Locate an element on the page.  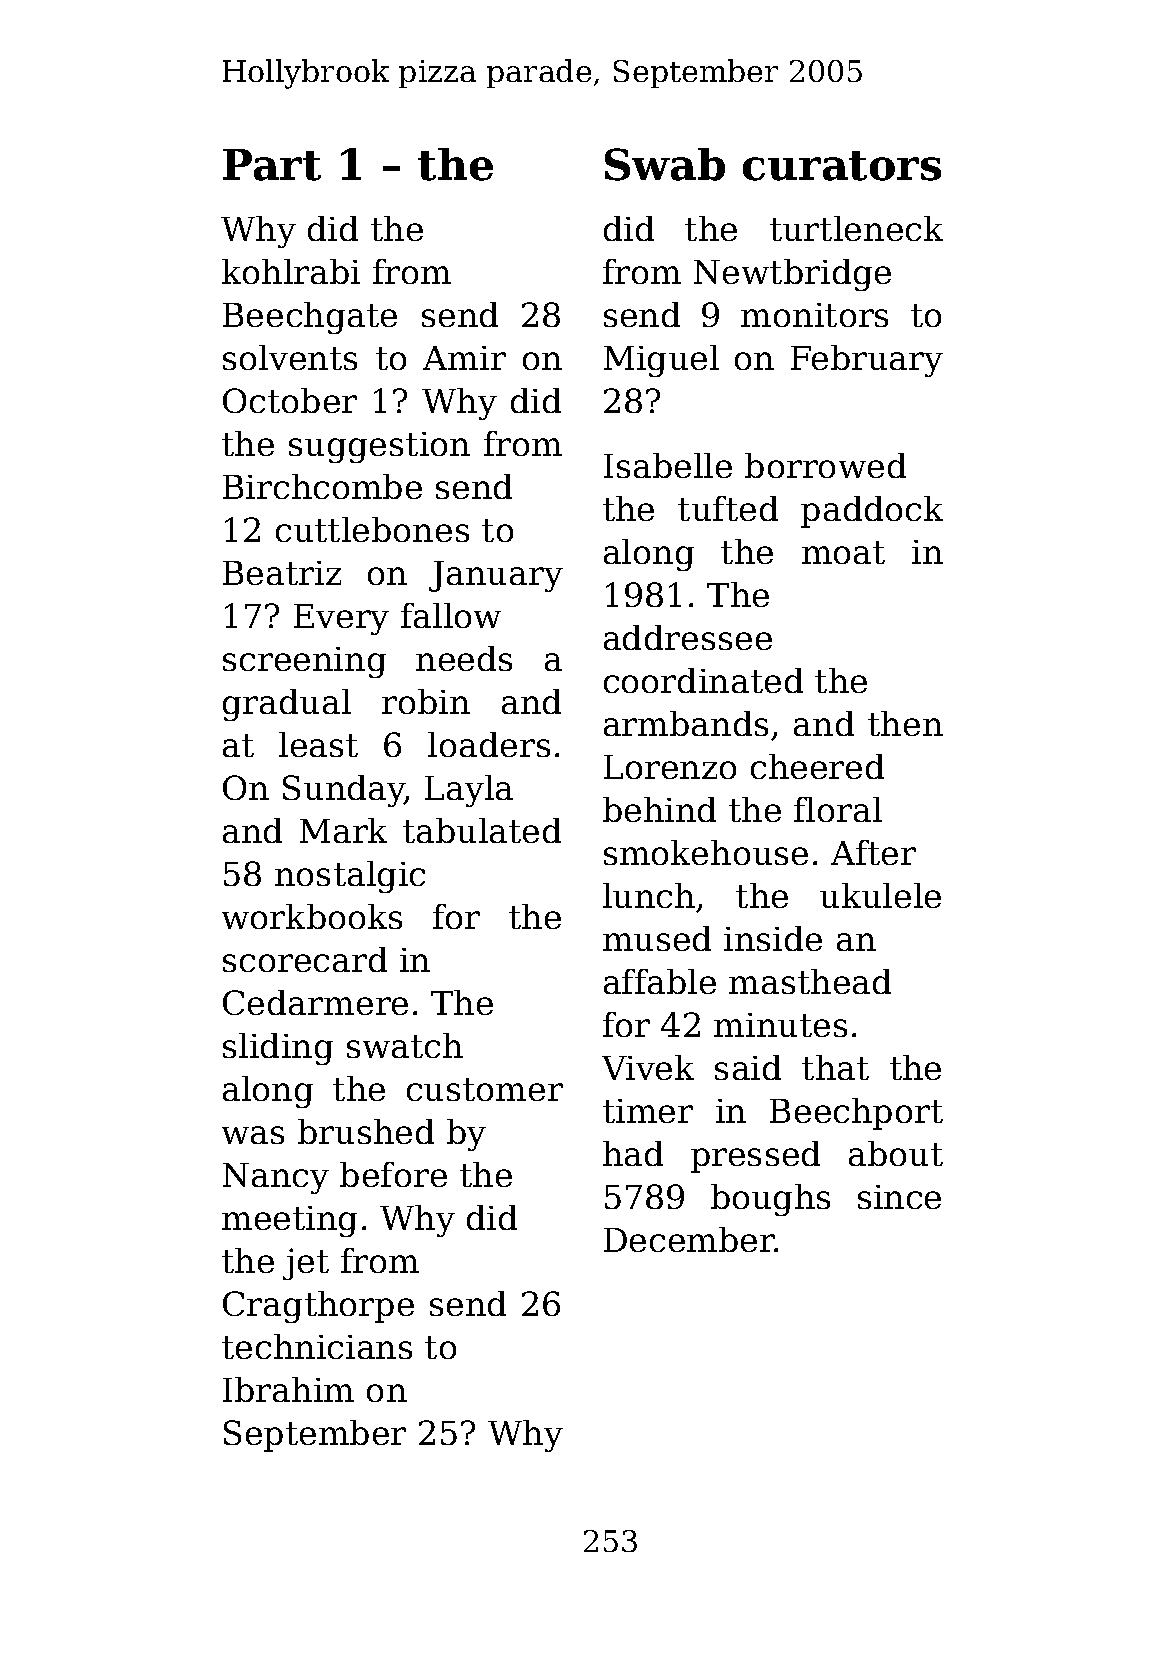
mused is located at coordinates (657, 938).
